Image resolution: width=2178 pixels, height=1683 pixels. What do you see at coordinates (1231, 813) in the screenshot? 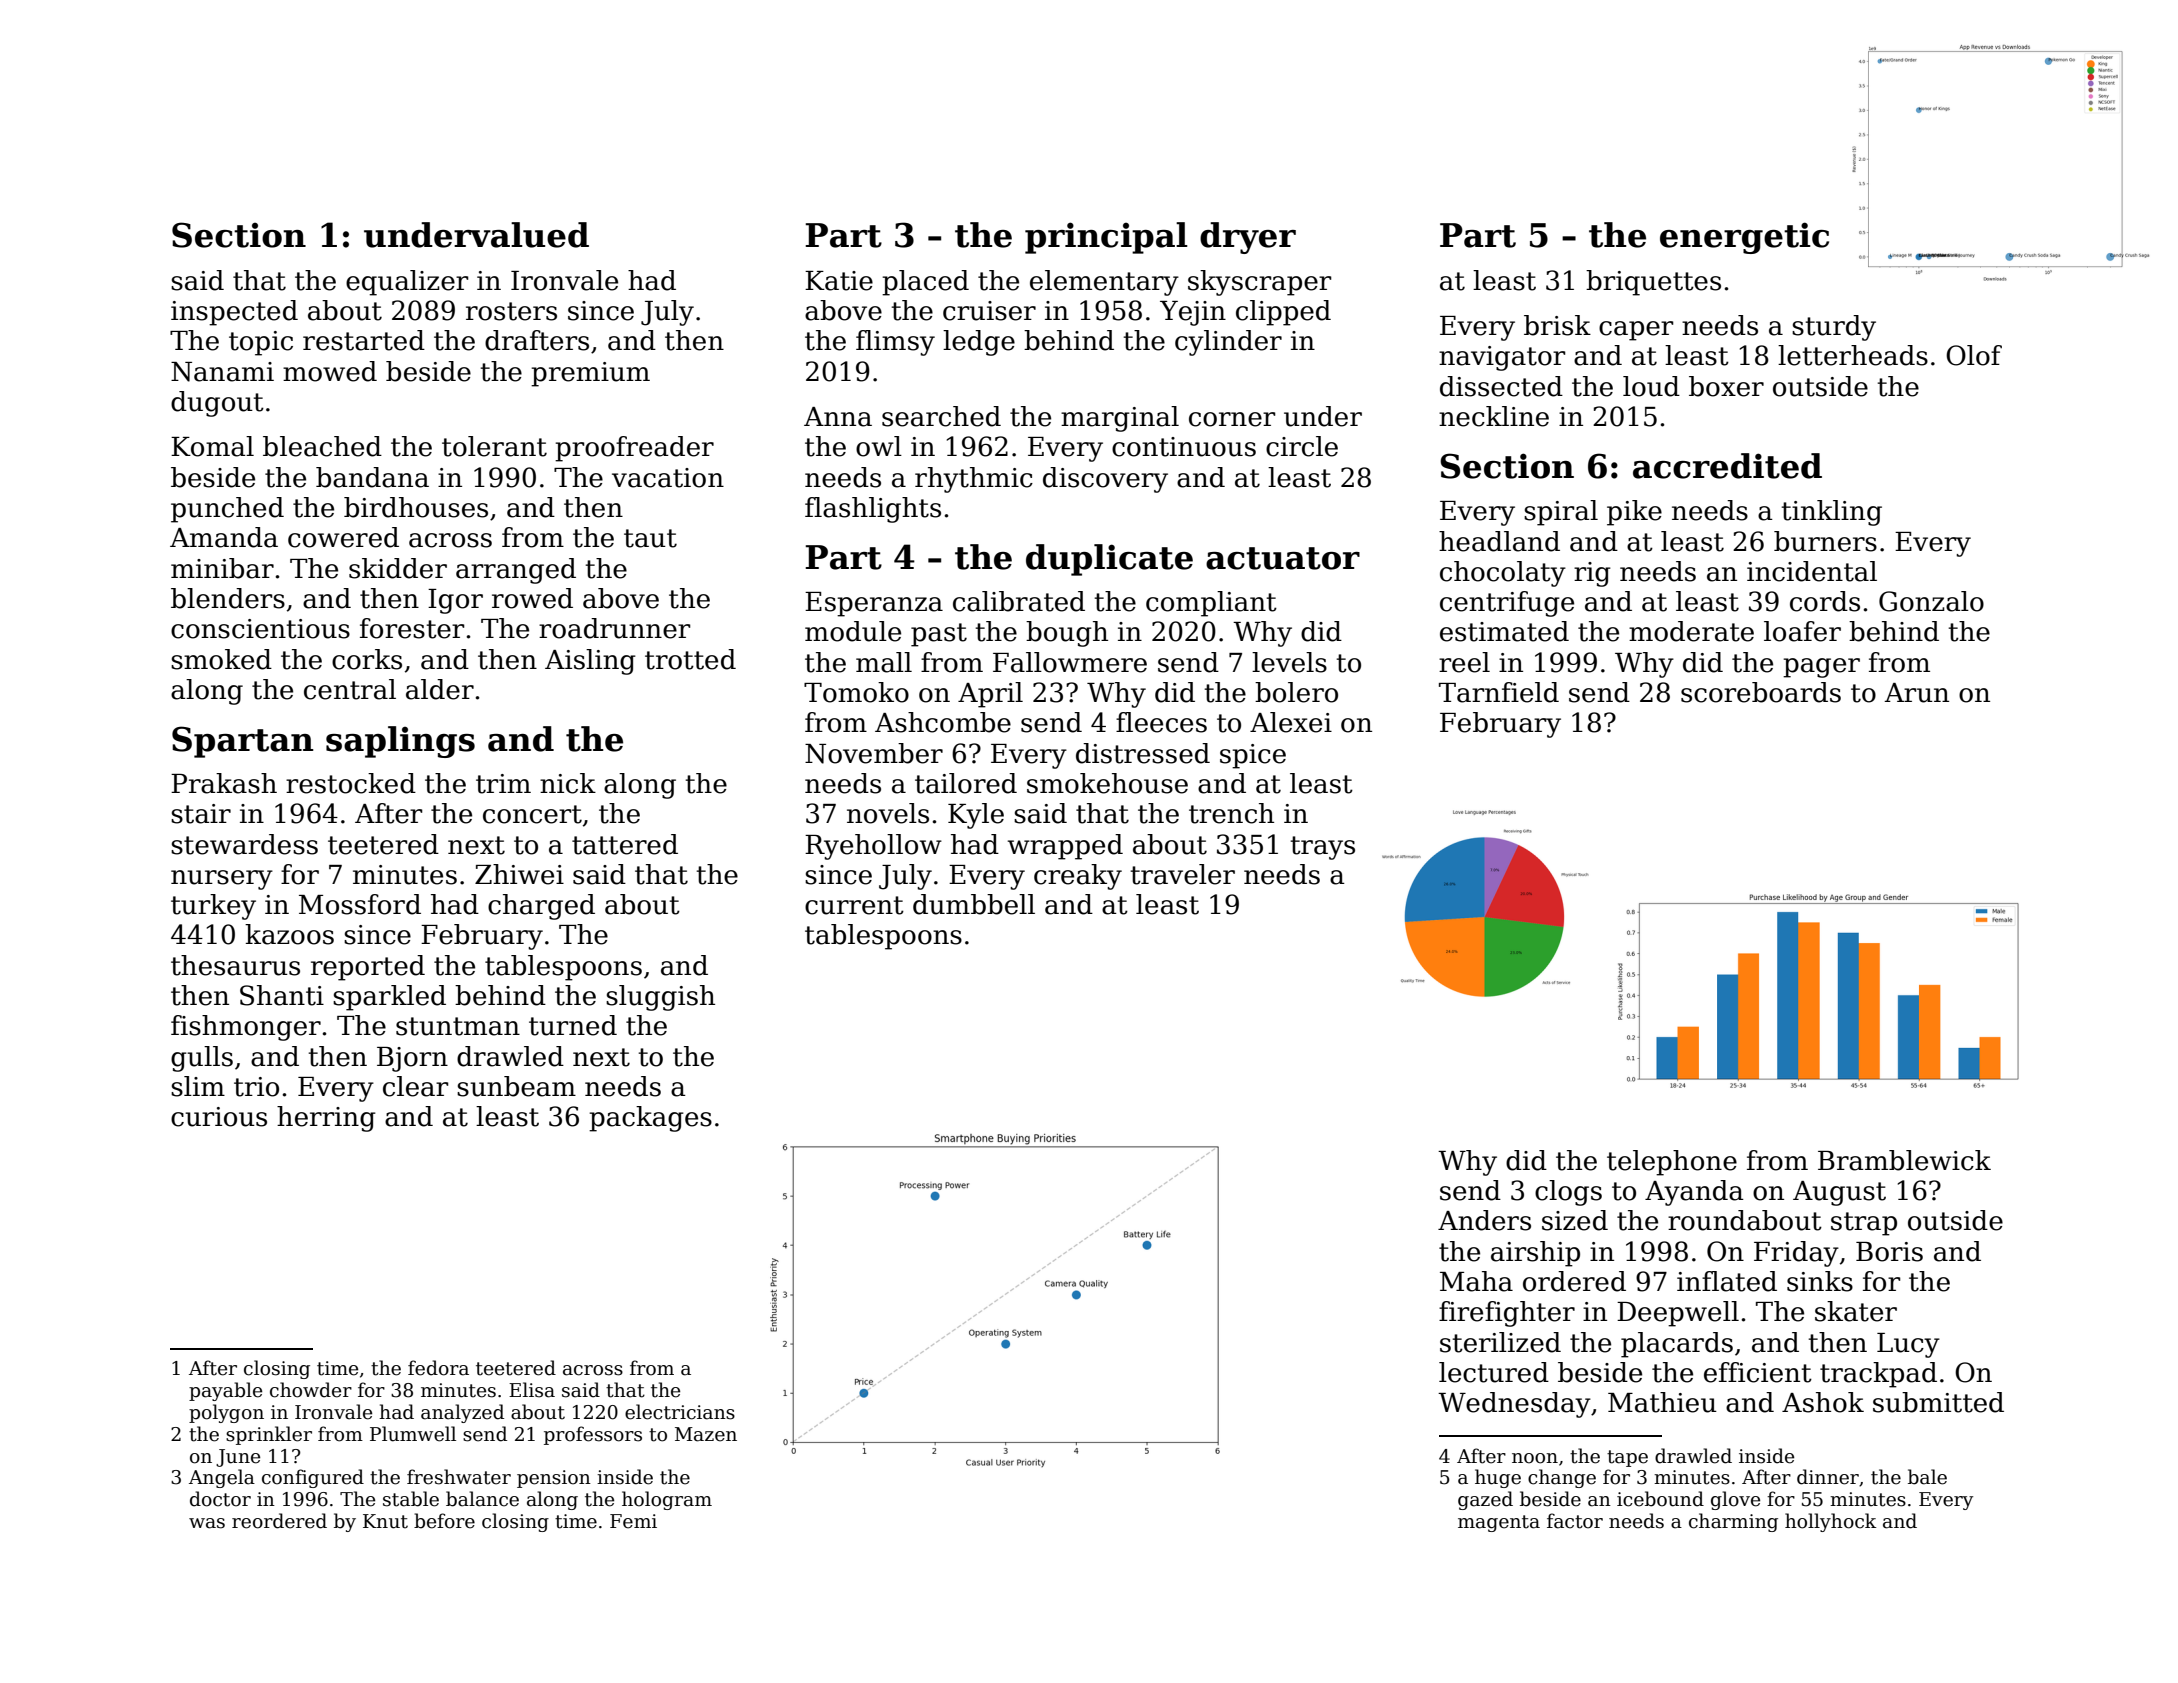
I see `trench` at bounding box center [1231, 813].
